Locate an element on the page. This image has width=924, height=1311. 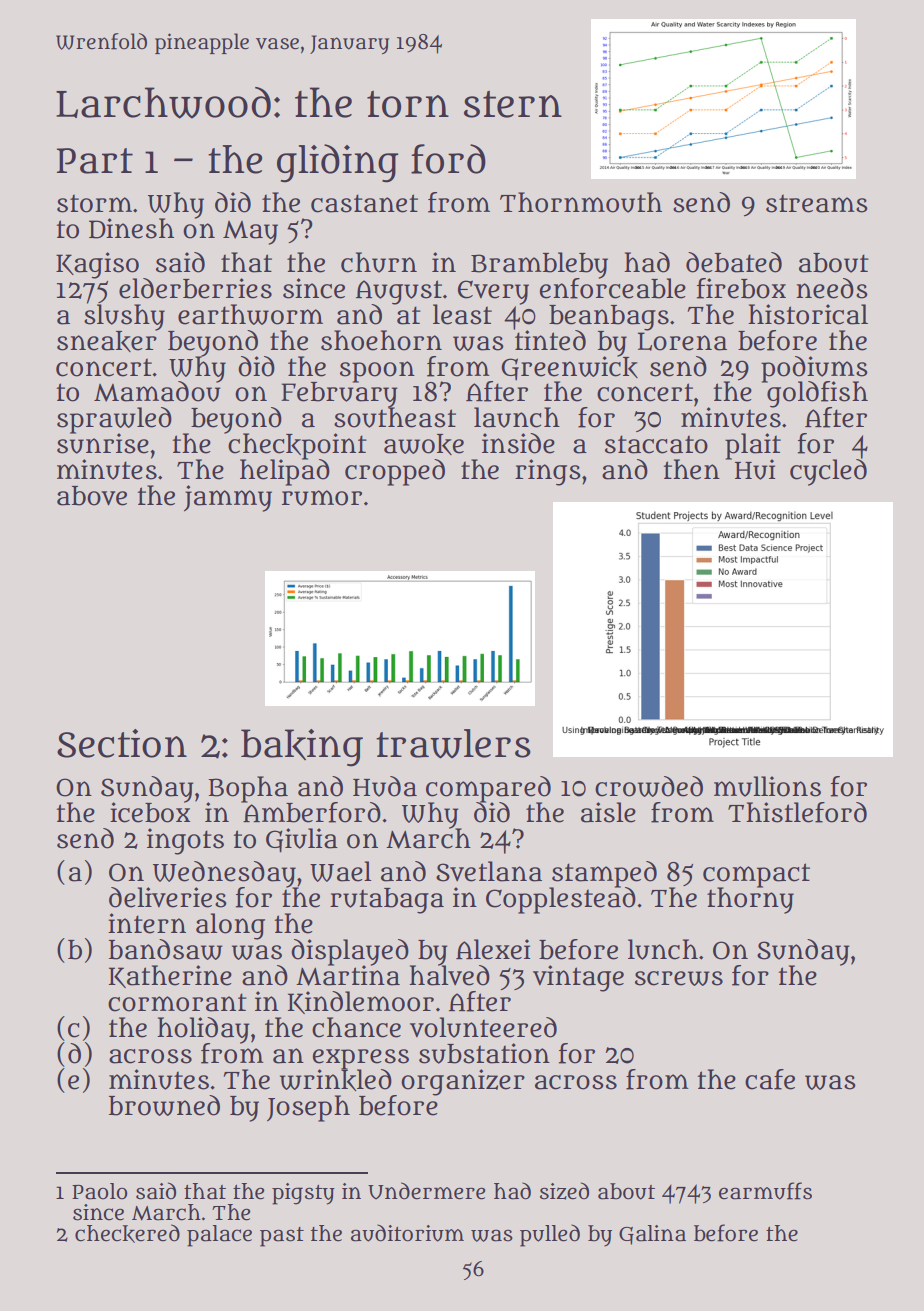
icebox is located at coordinates (150, 812).
